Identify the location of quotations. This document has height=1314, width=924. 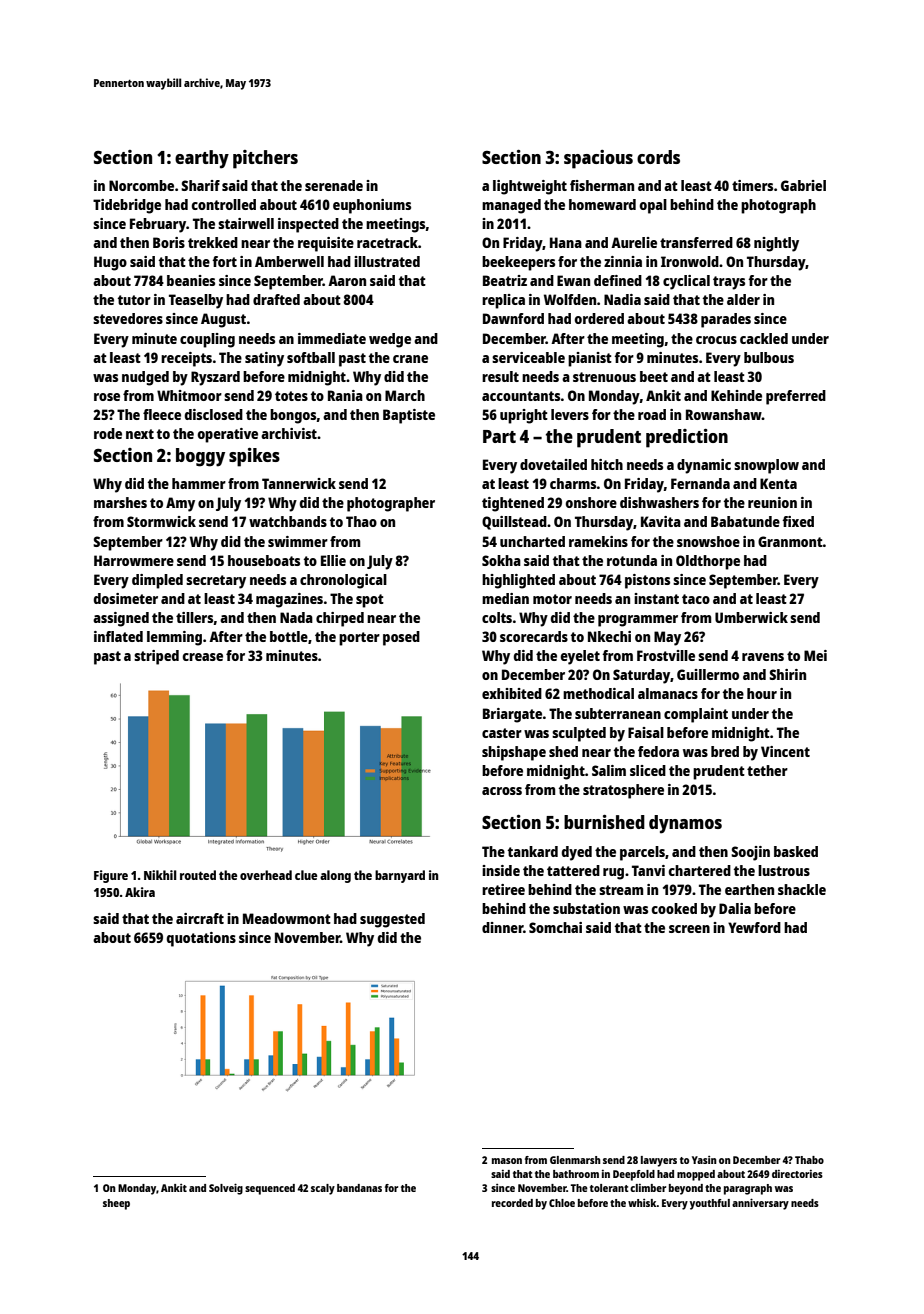
(201, 939).
